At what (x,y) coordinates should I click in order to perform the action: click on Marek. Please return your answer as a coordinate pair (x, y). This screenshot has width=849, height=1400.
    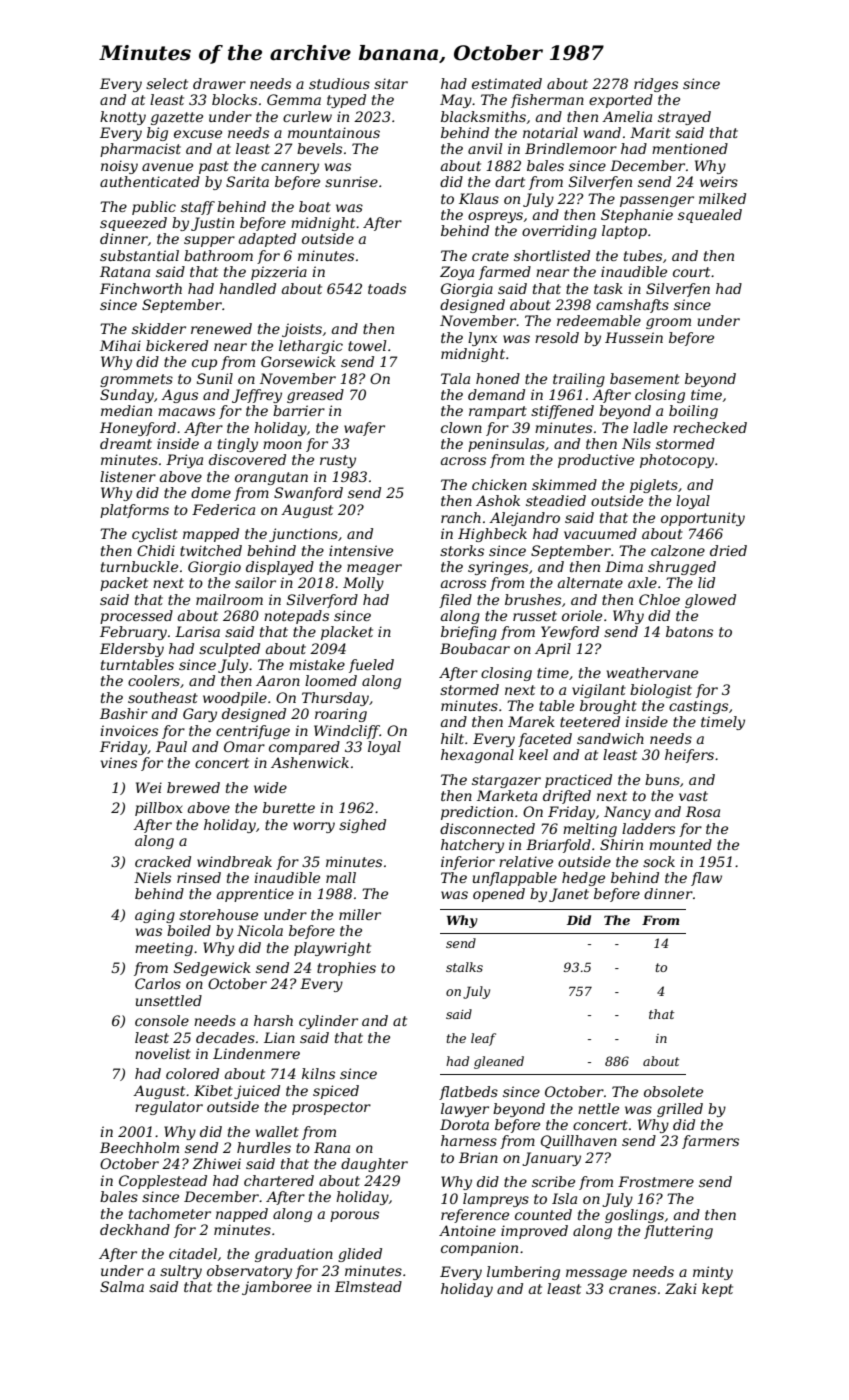
    Looking at the image, I should click on (531, 721).
